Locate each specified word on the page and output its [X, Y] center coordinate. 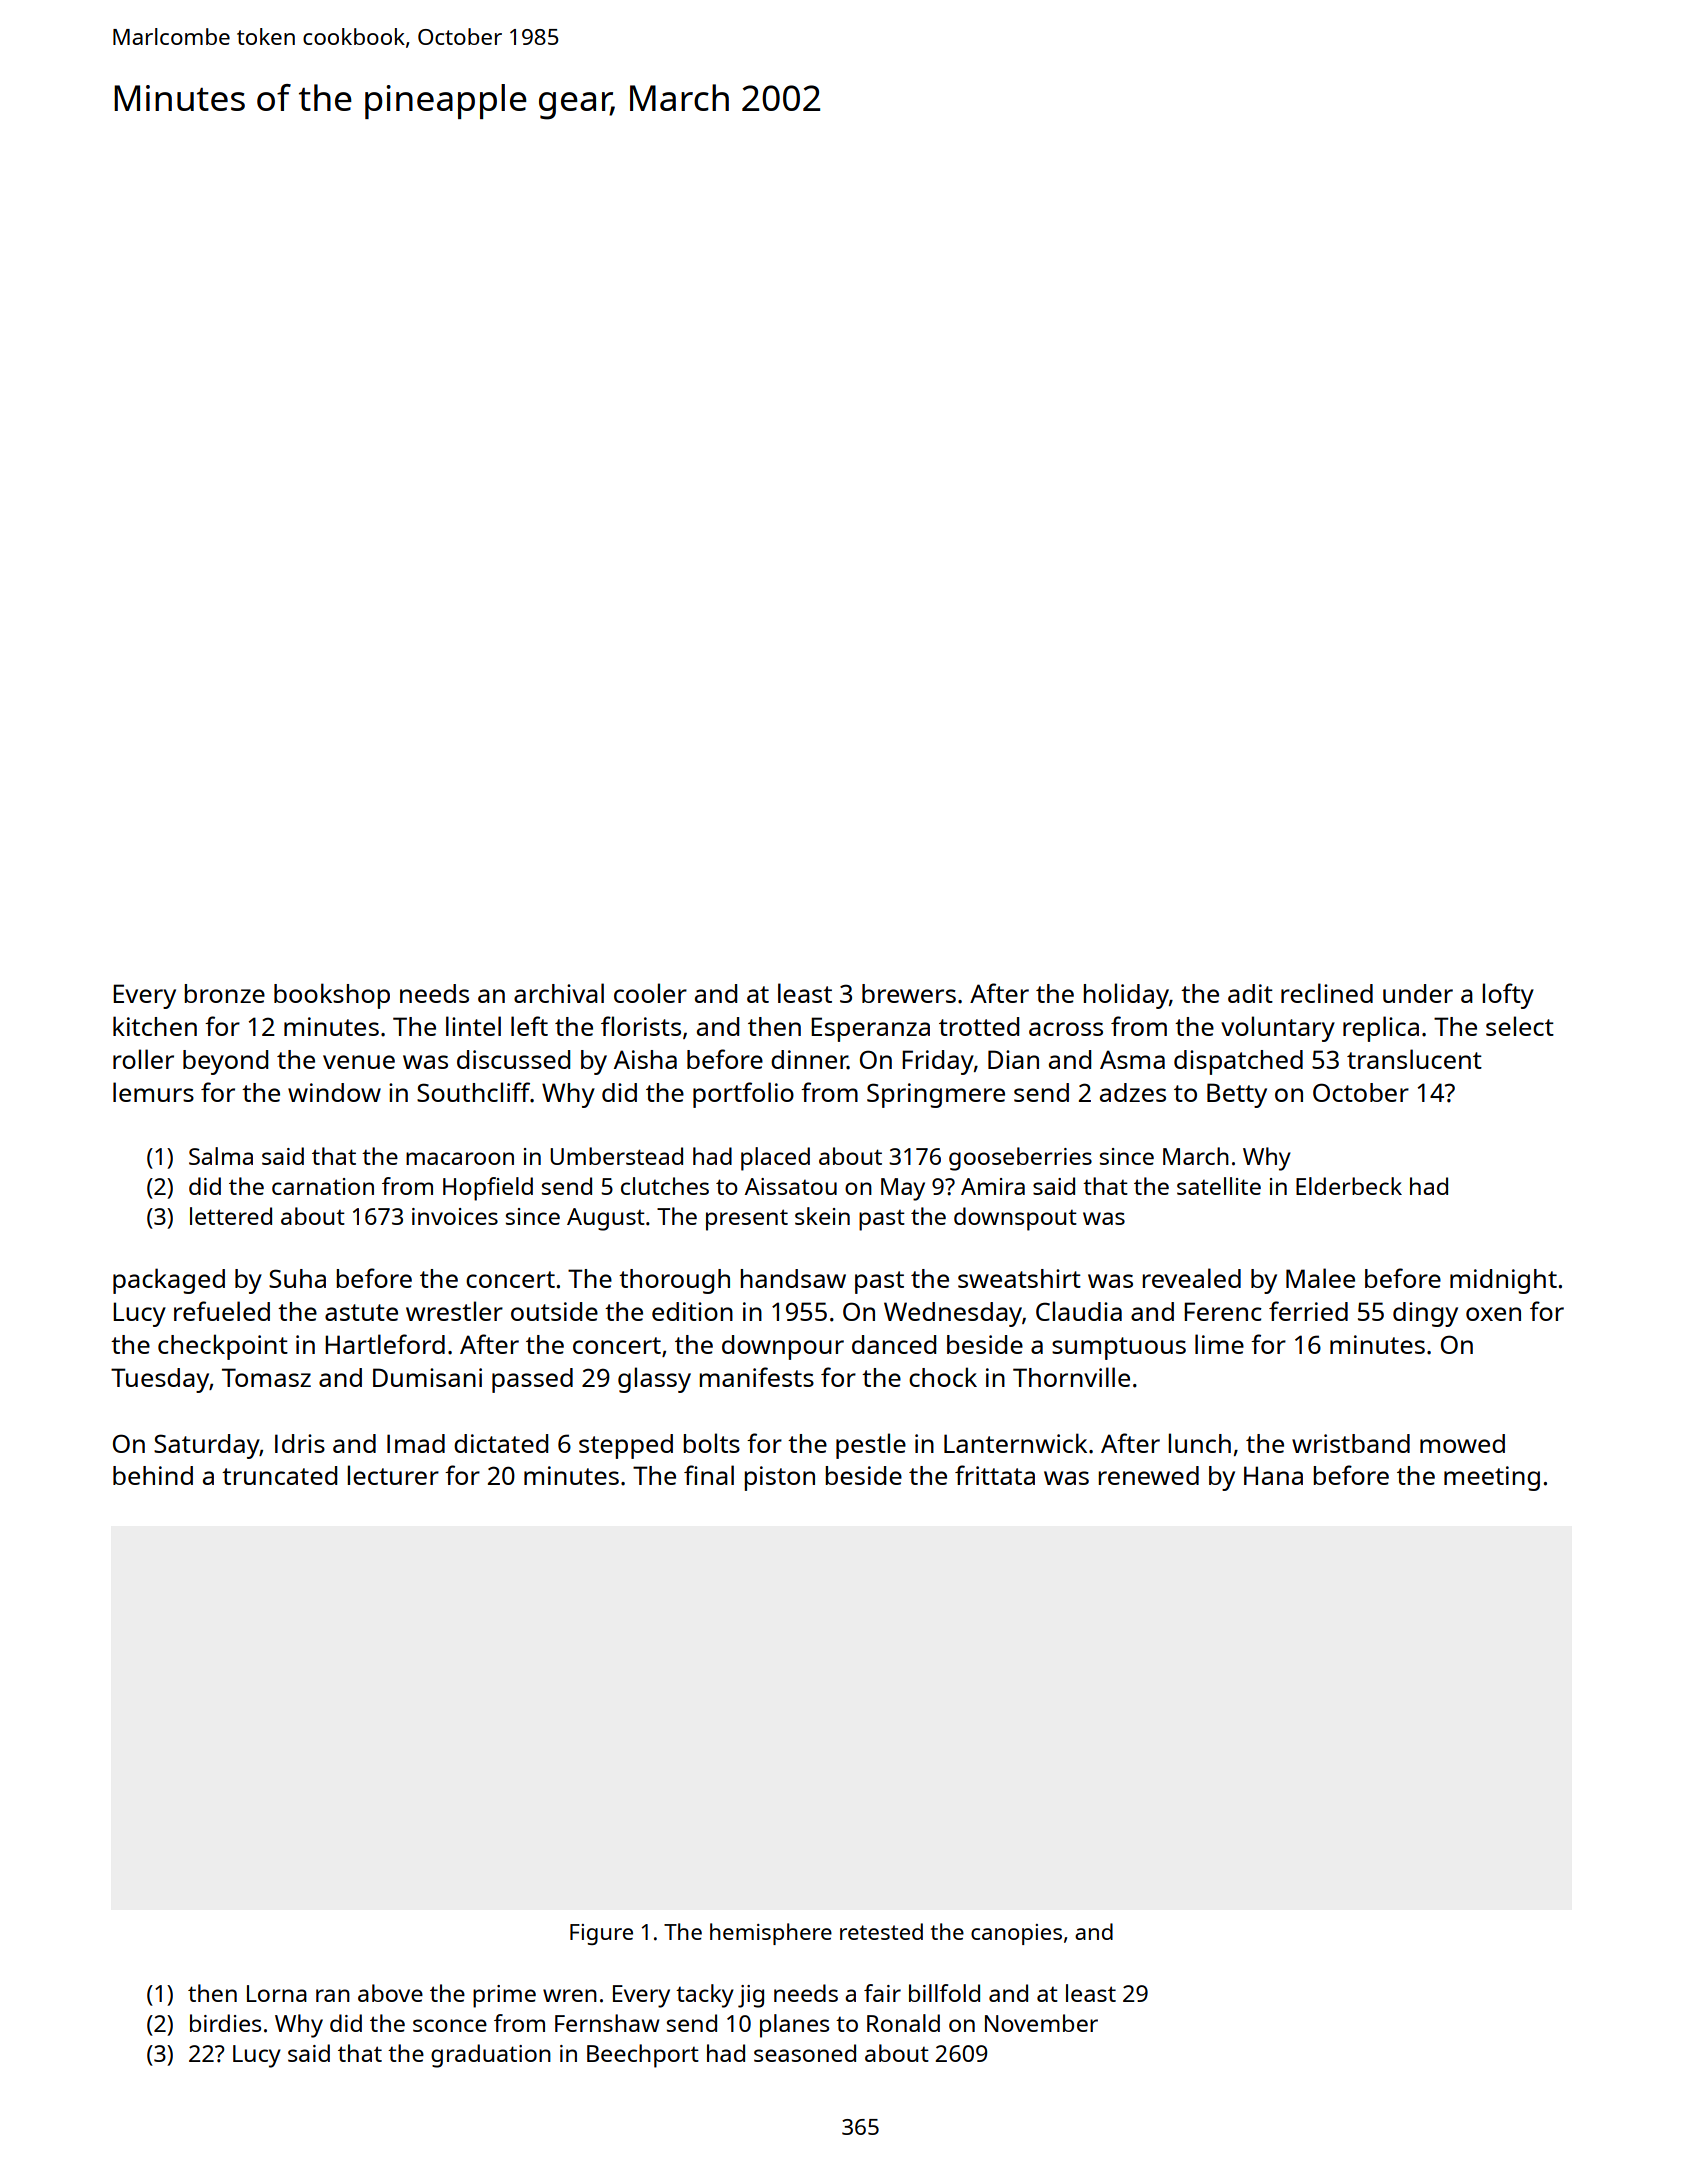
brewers [909, 993]
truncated [279, 1475]
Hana [1273, 1475]
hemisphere [771, 1934]
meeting [1492, 1478]
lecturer [393, 1475]
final [709, 1475]
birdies [225, 2023]
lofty [1508, 996]
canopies [1016, 1934]
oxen [1493, 1314]
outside [554, 1311]
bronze [224, 993]
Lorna [277, 1993]
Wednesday [953, 1314]
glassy [654, 1380]
